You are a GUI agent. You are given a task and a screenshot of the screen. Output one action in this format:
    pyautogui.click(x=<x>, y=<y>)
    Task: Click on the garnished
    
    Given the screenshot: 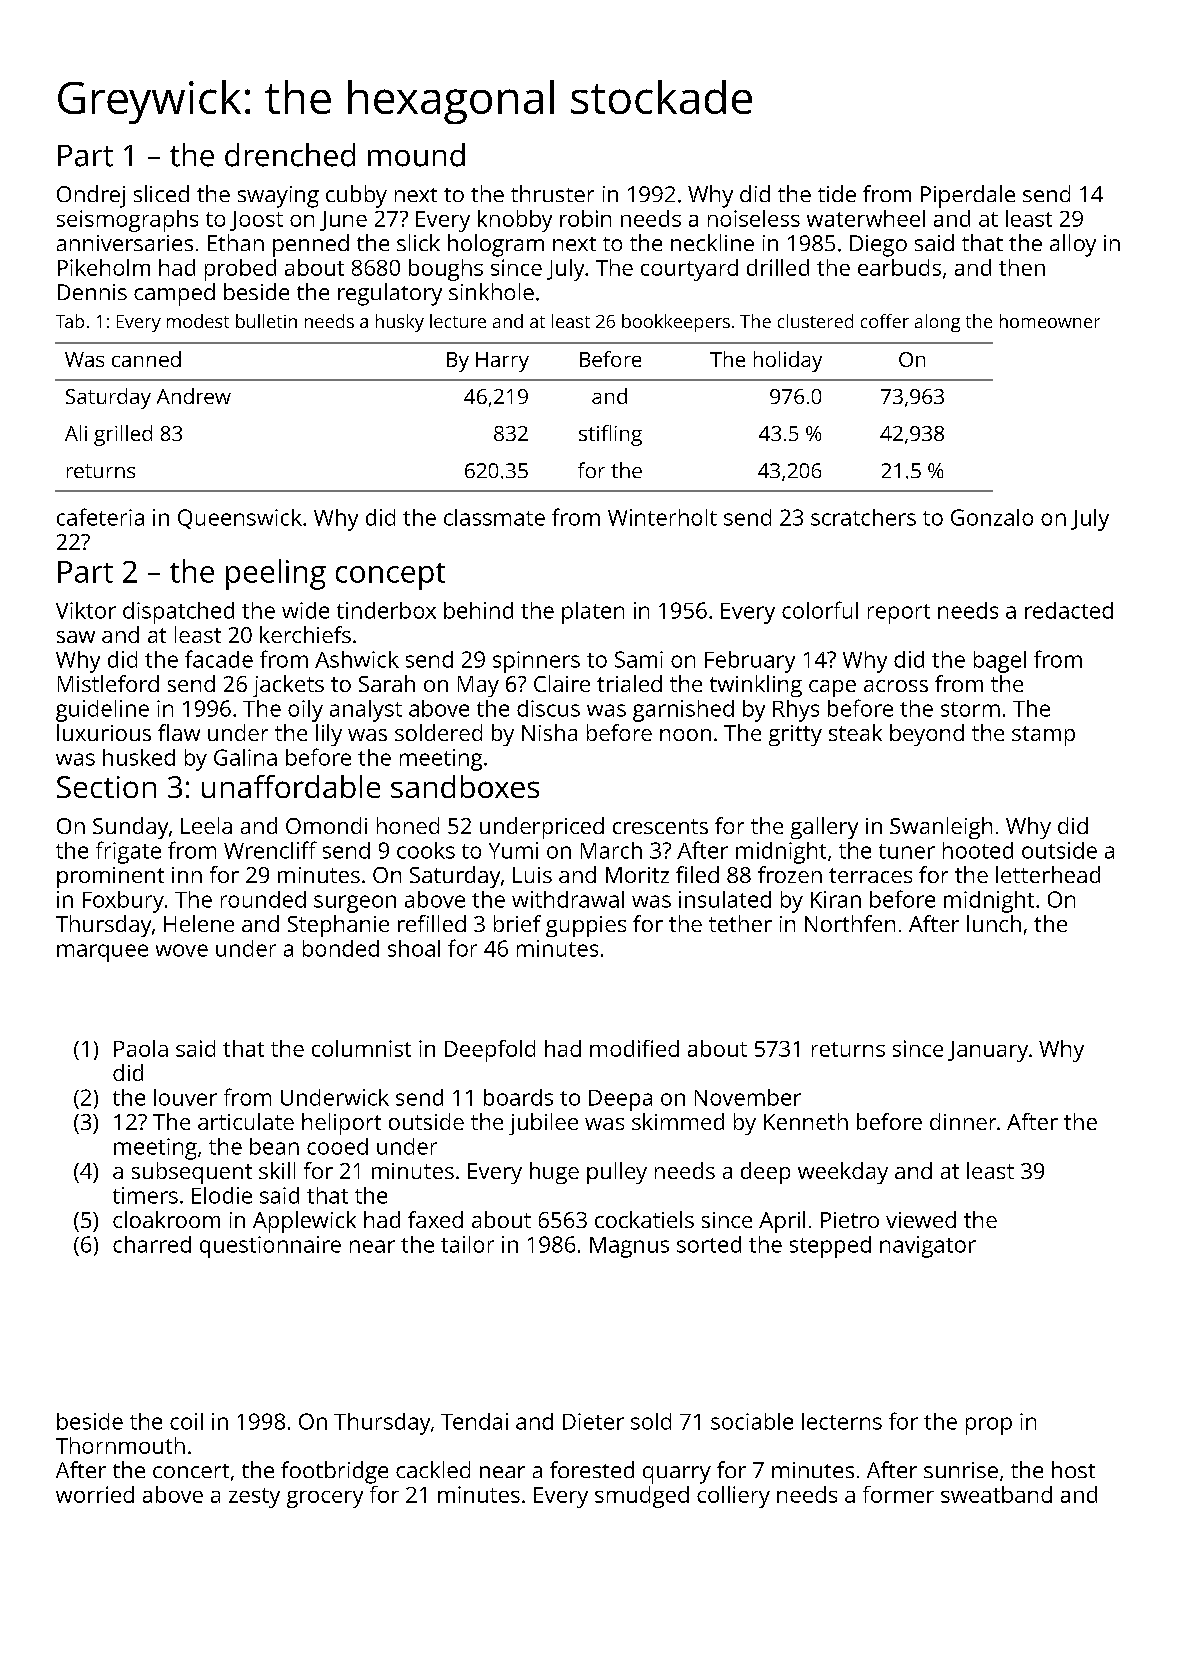 What is the action you would take?
    pyautogui.click(x=683, y=711)
